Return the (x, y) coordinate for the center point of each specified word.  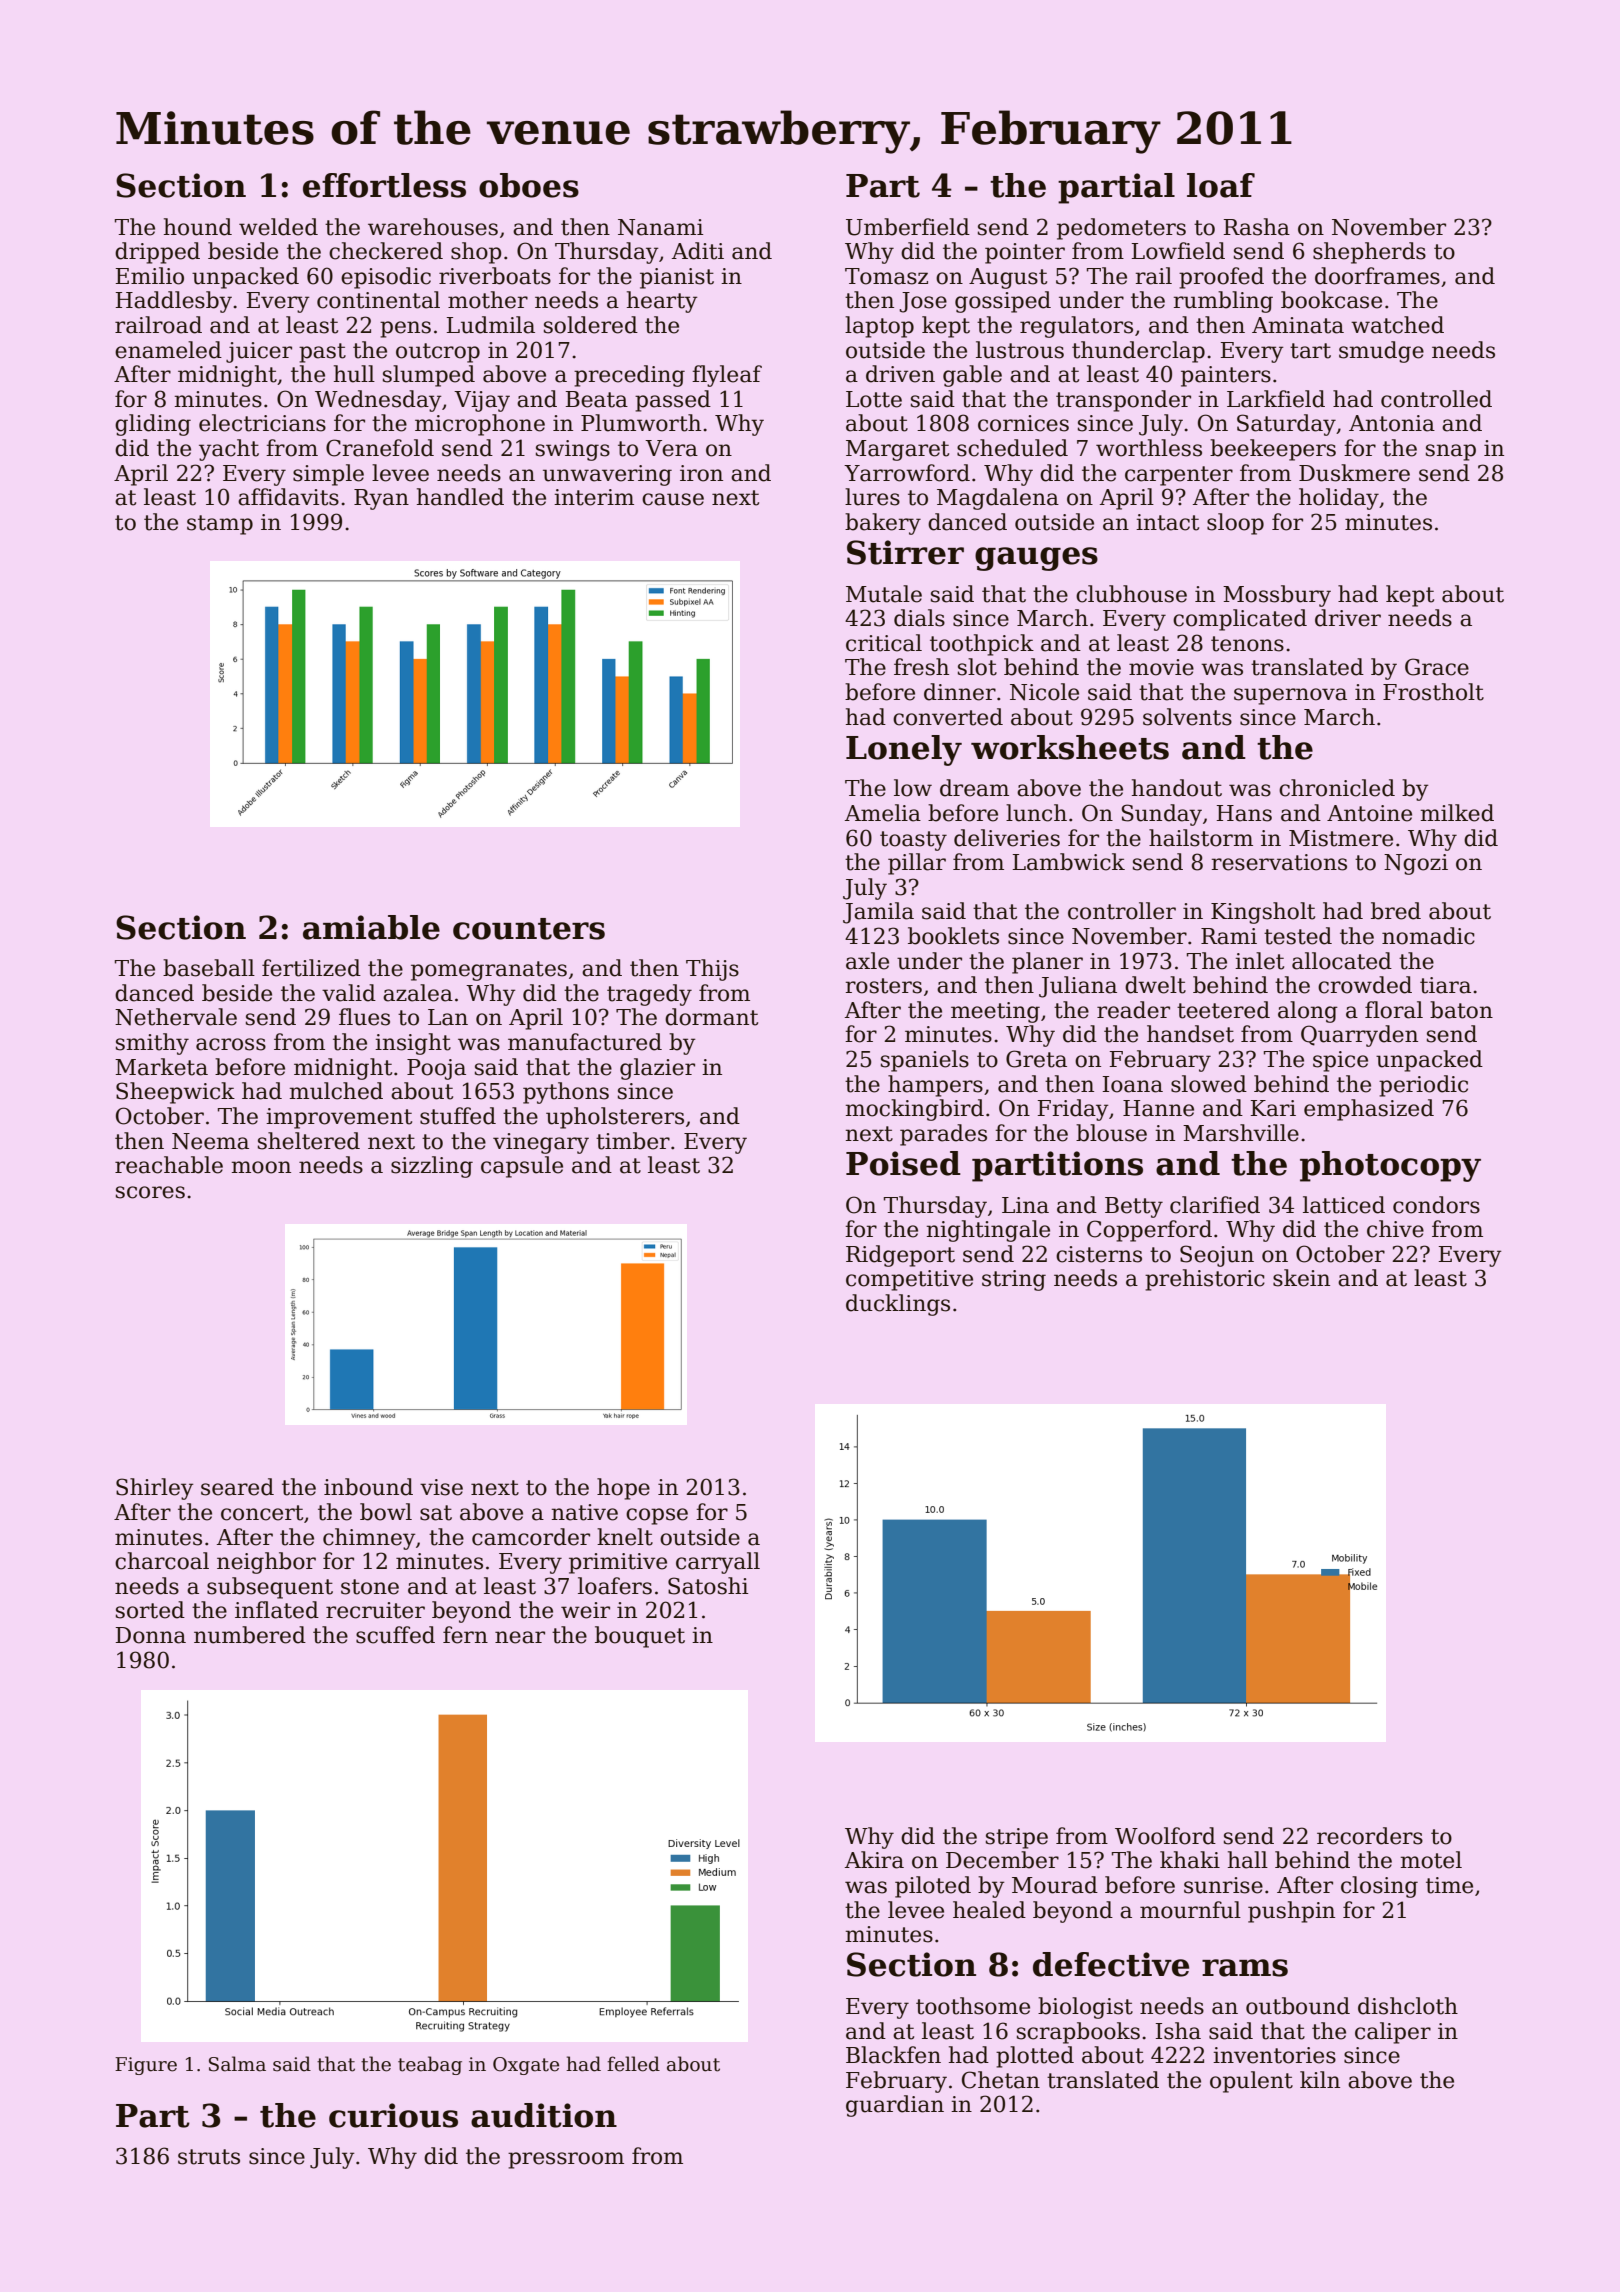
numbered (250, 1635)
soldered (591, 325)
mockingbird (915, 1110)
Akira (874, 1860)
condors (1436, 1205)
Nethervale (176, 1017)
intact (1167, 522)
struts (209, 2157)
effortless (384, 185)
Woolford (1165, 1836)
